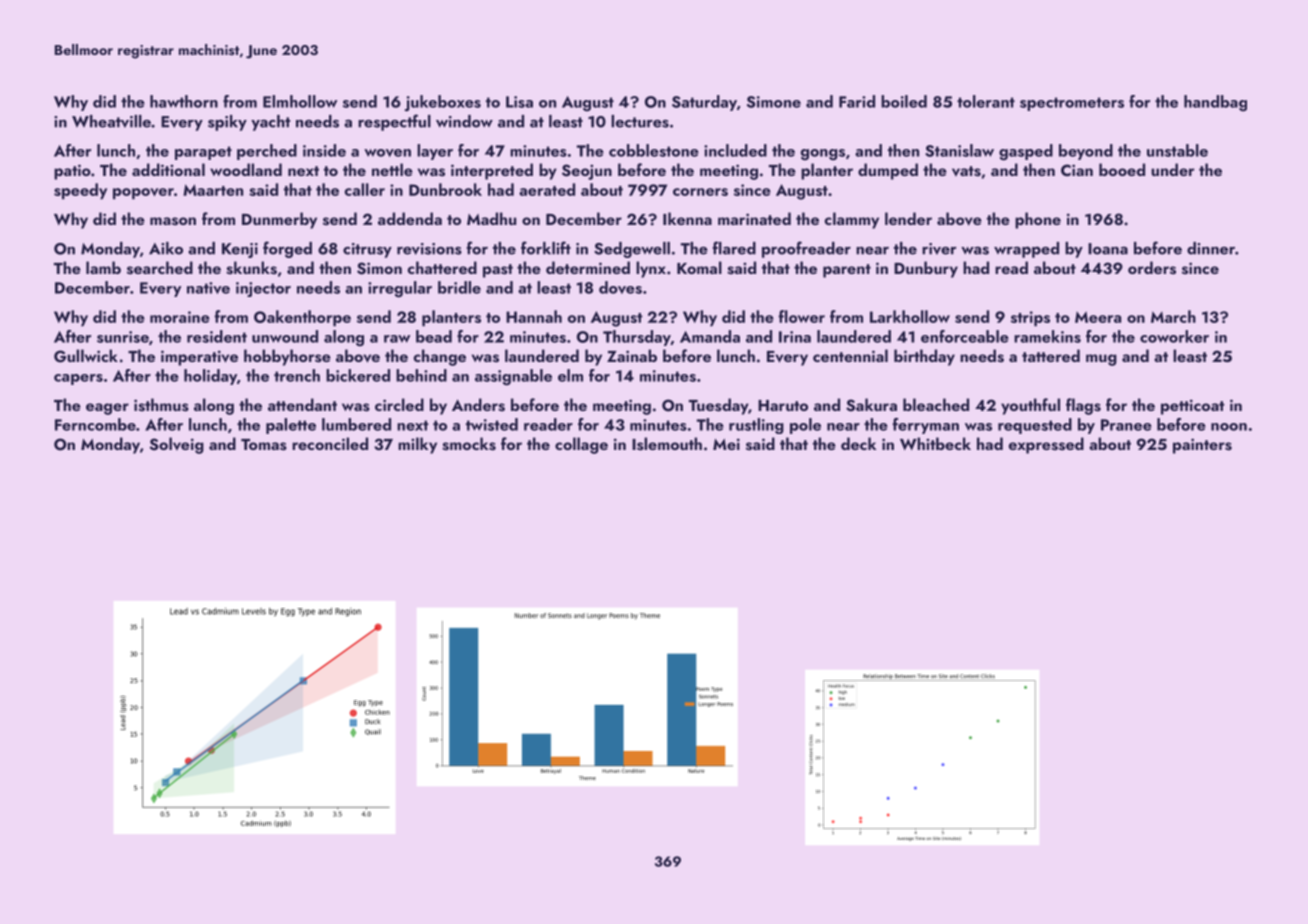  Describe the element at coordinates (410, 218) in the screenshot. I see `addenda` at that location.
